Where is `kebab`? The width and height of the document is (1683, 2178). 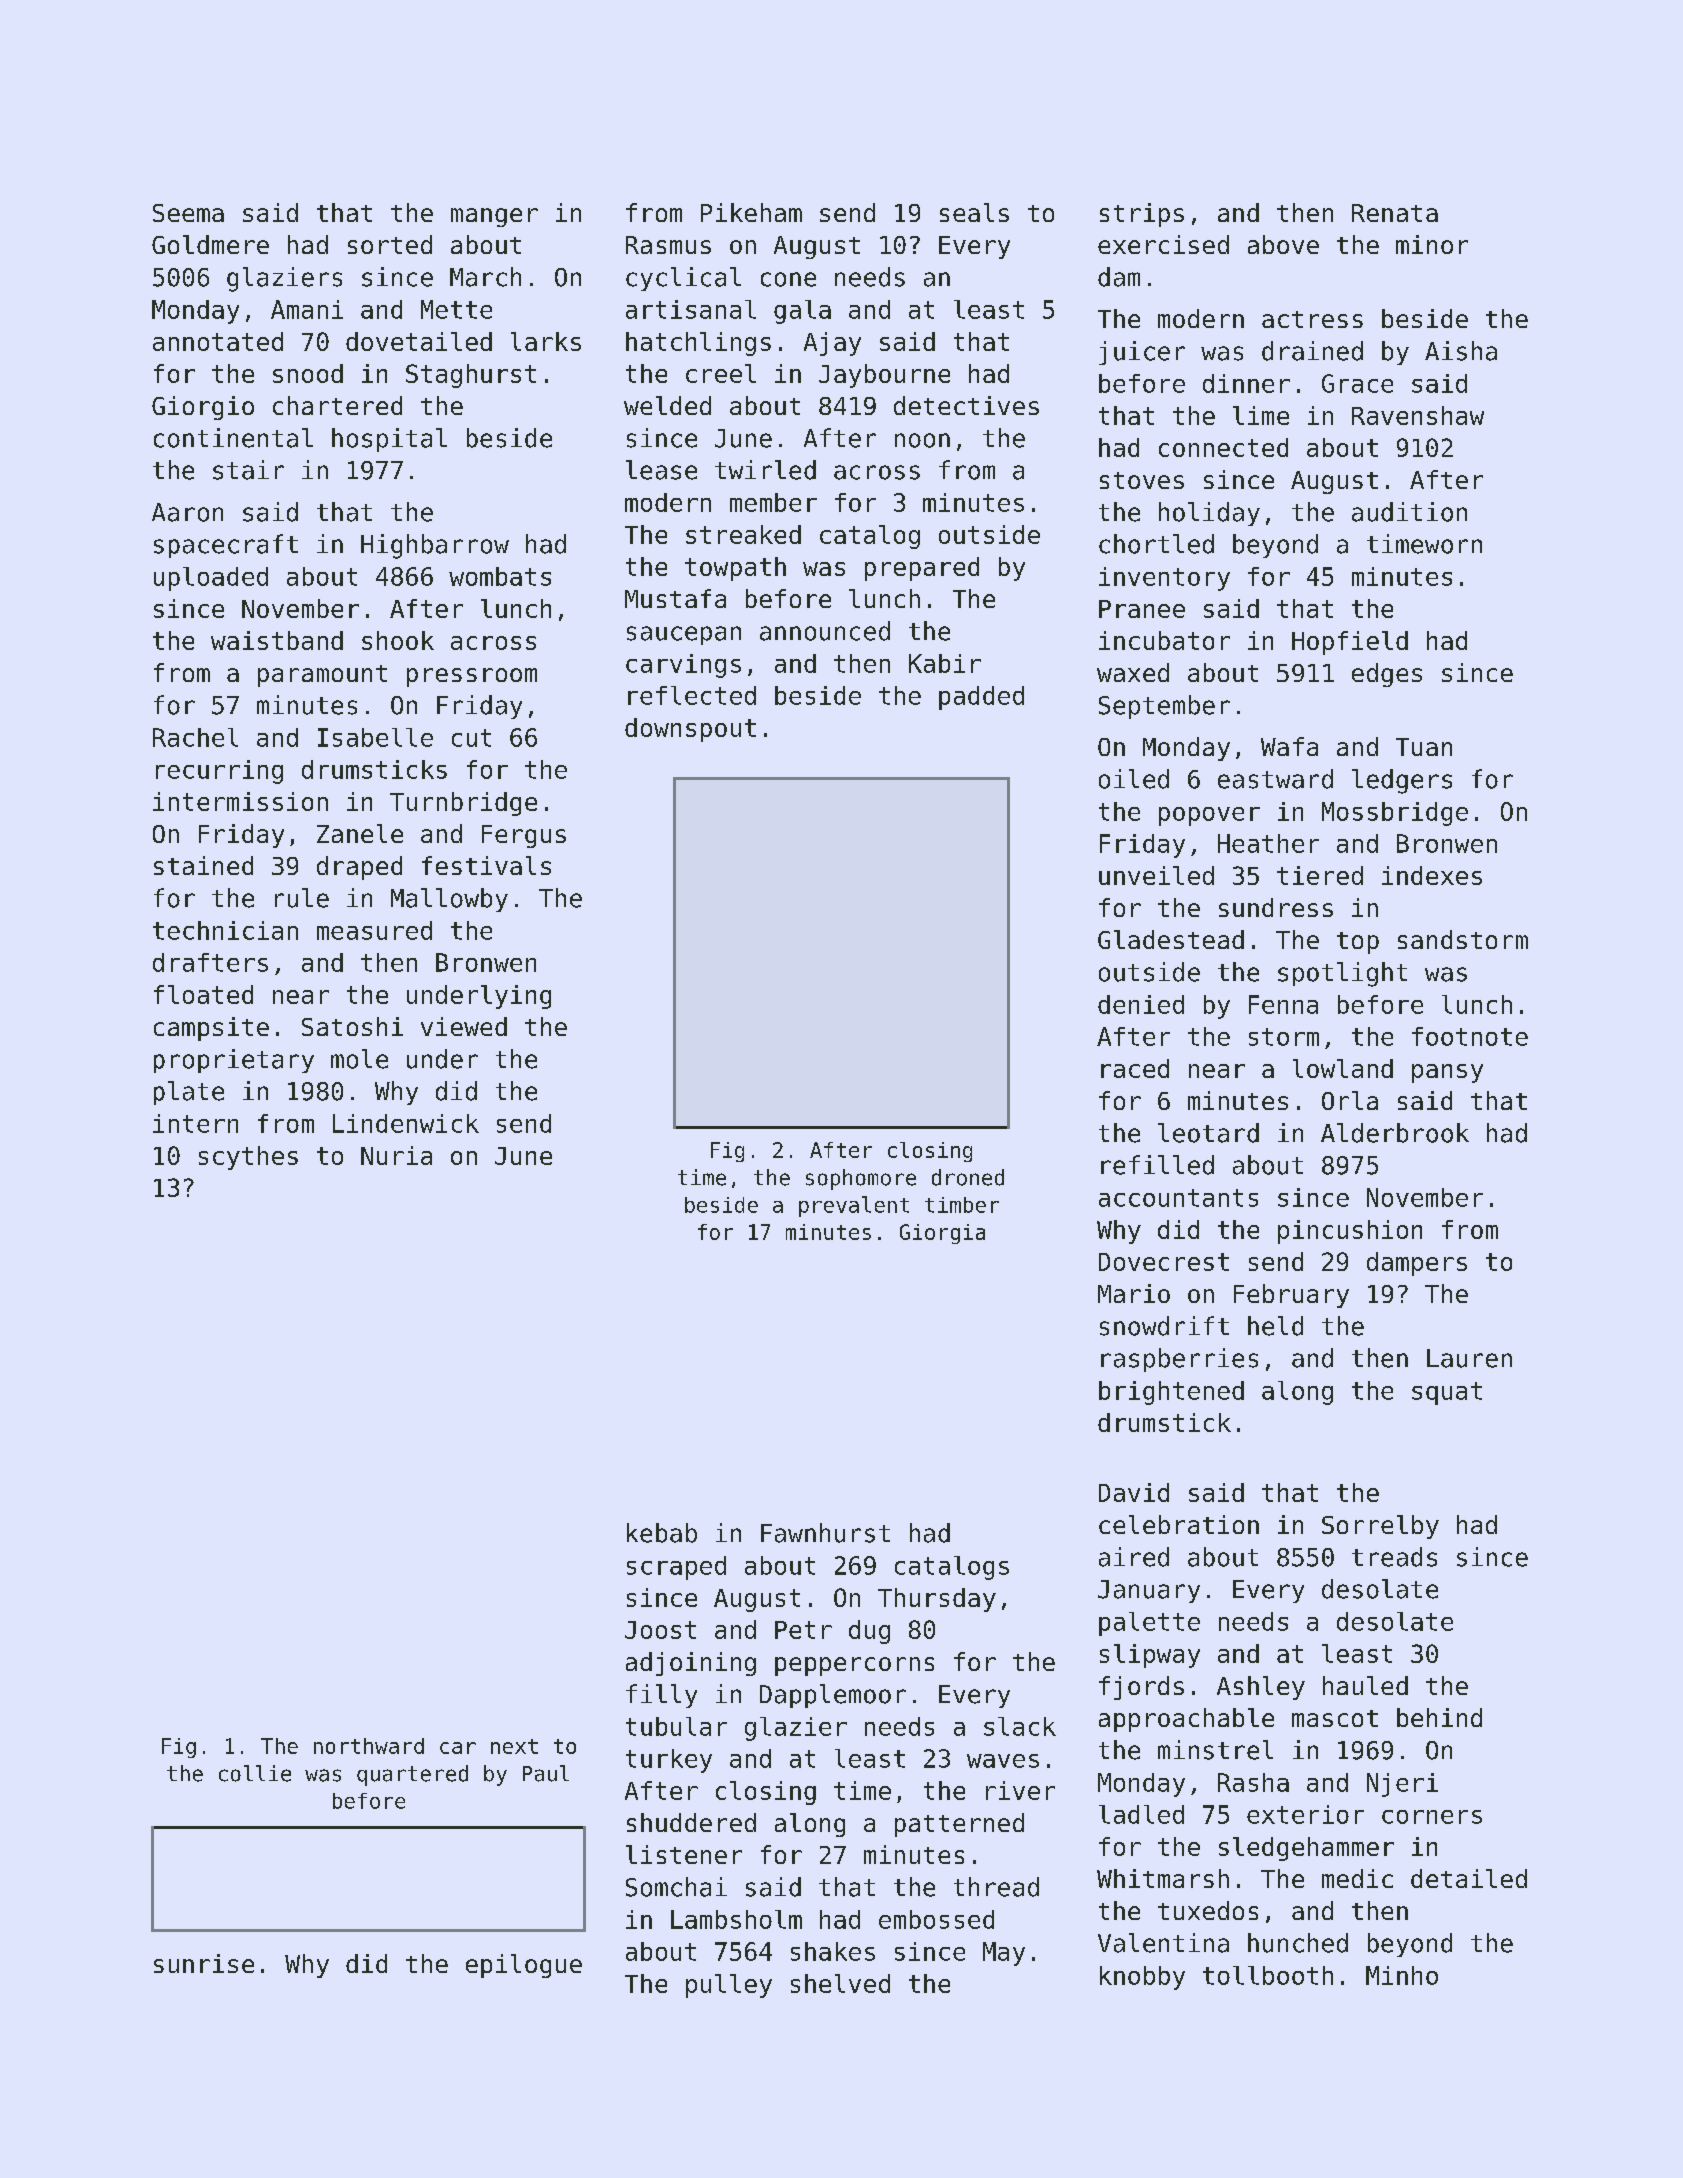 kebab is located at coordinates (662, 1533).
